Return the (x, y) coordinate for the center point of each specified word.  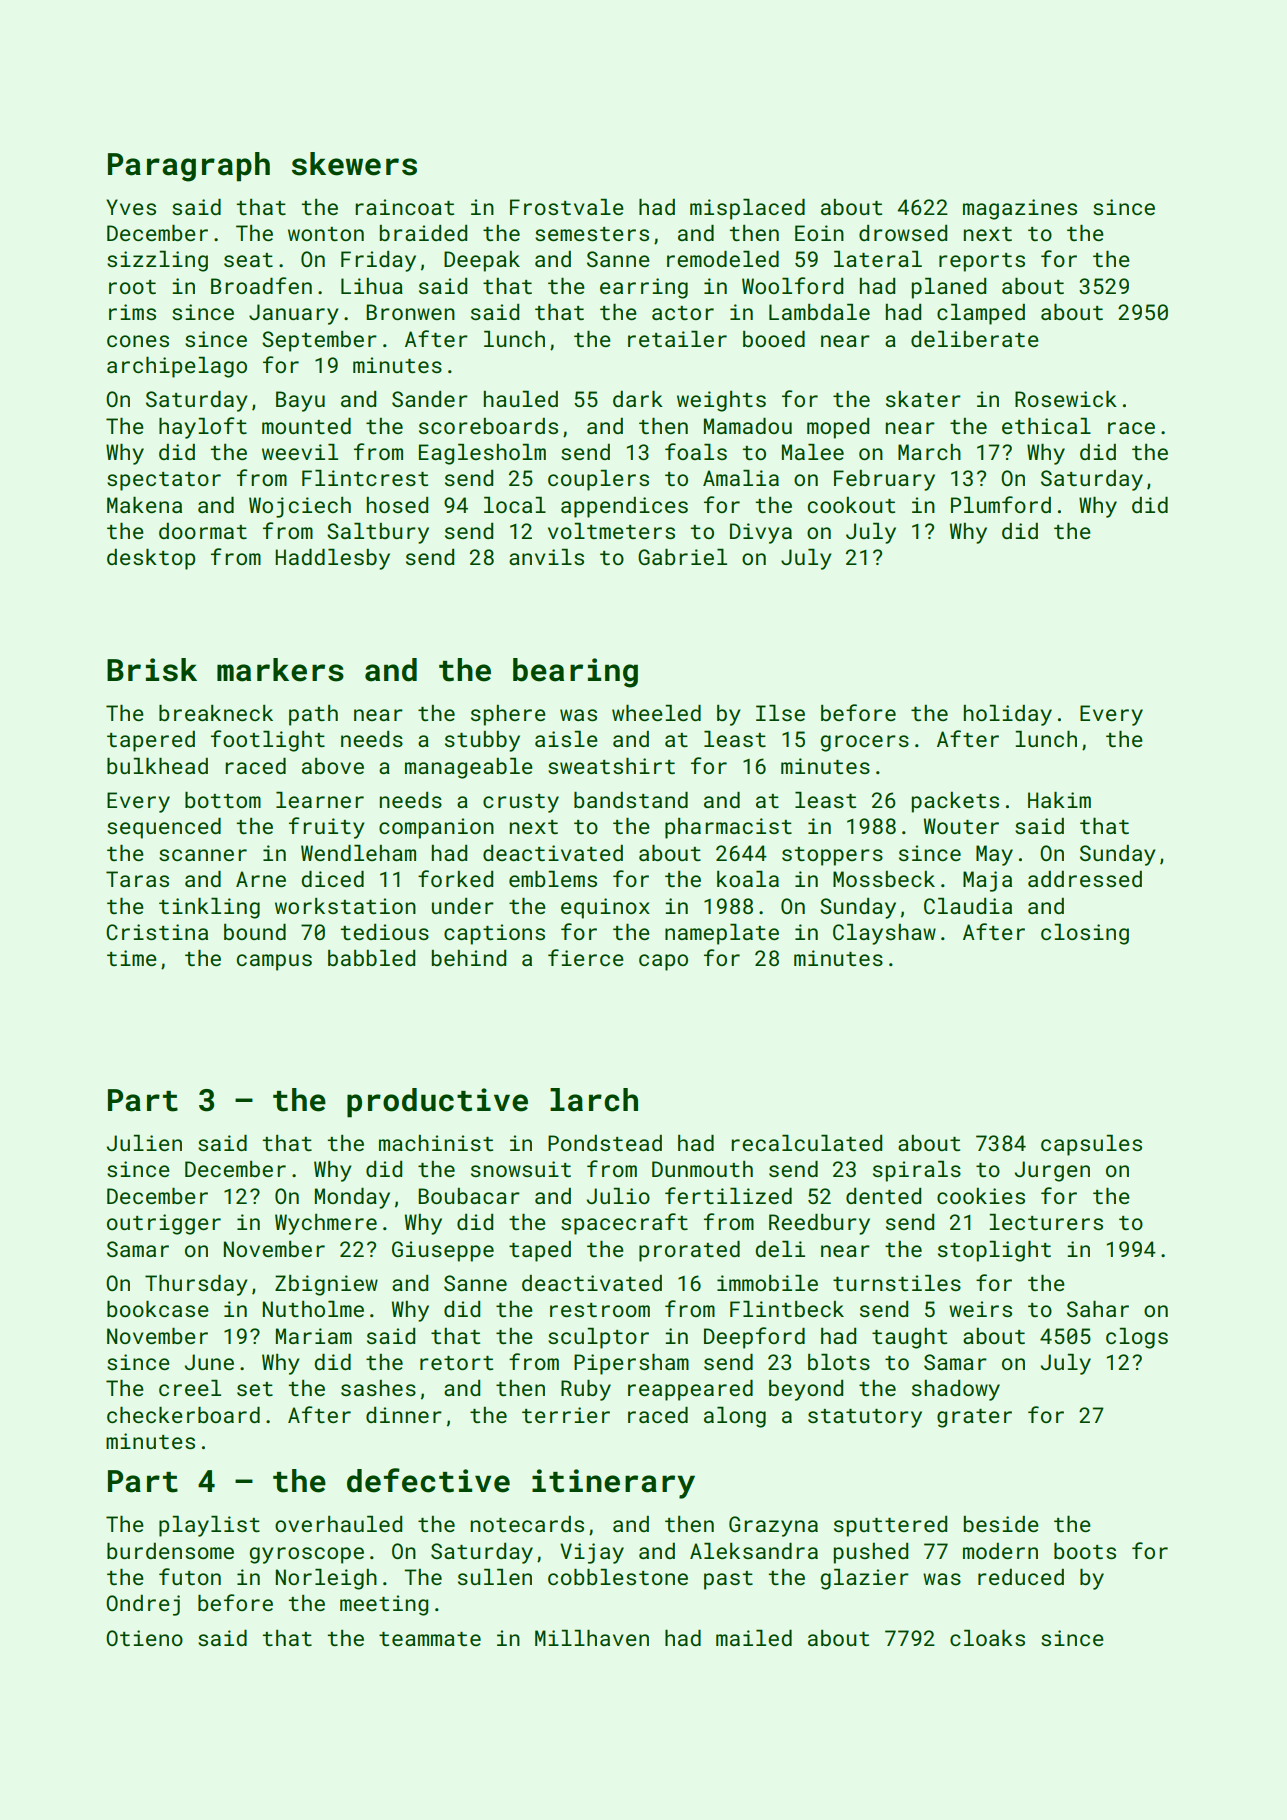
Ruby (586, 1390)
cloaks (987, 1637)
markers (280, 670)
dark (638, 399)
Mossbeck (884, 879)
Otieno (144, 1638)
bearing (575, 673)
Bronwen (410, 312)
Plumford (1001, 504)
